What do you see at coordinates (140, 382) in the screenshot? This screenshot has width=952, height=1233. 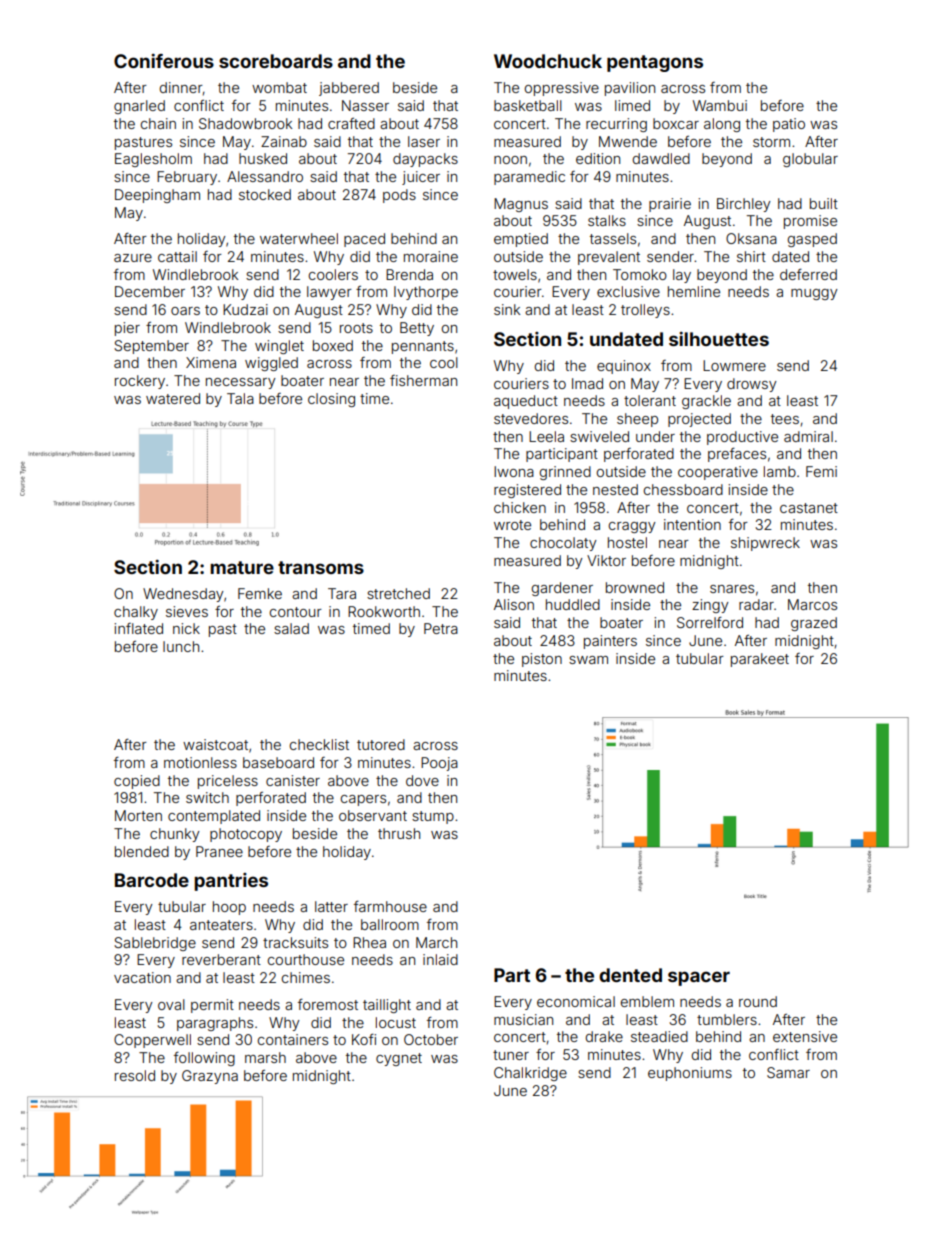 I see `rockery` at bounding box center [140, 382].
